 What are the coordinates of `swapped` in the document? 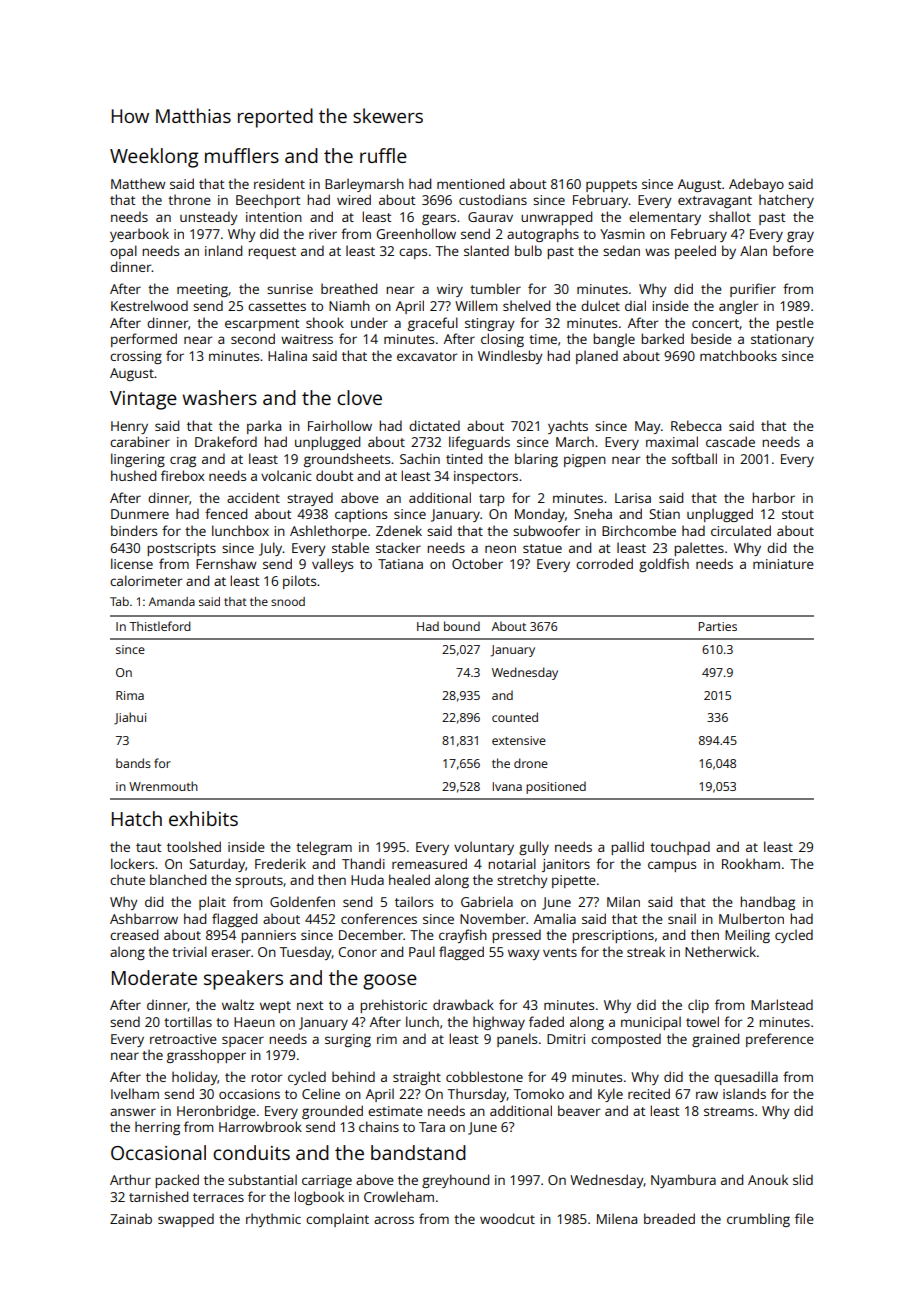 It's located at (186, 1220).
